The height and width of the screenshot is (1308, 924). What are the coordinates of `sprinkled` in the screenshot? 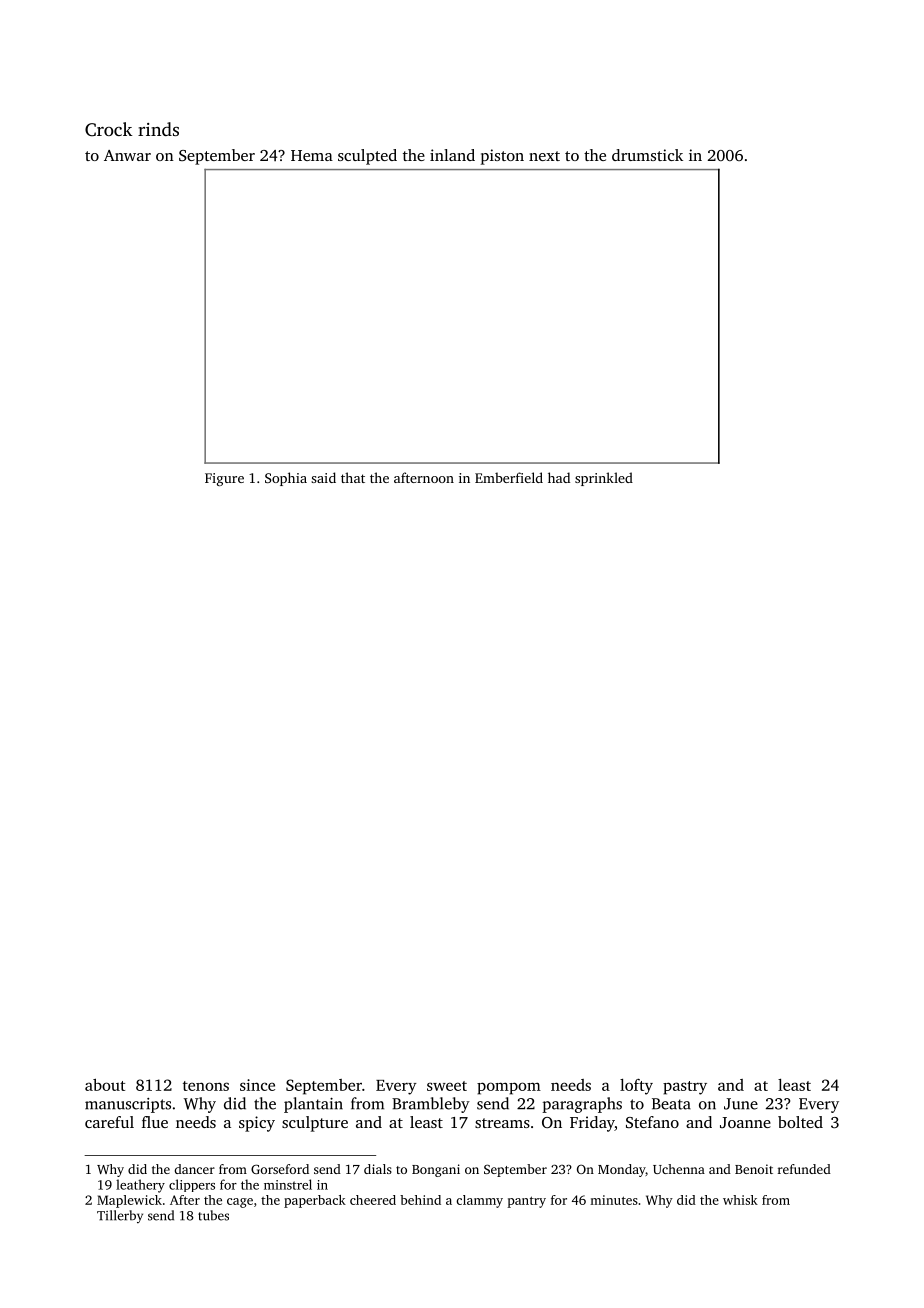 It's located at (604, 479).
